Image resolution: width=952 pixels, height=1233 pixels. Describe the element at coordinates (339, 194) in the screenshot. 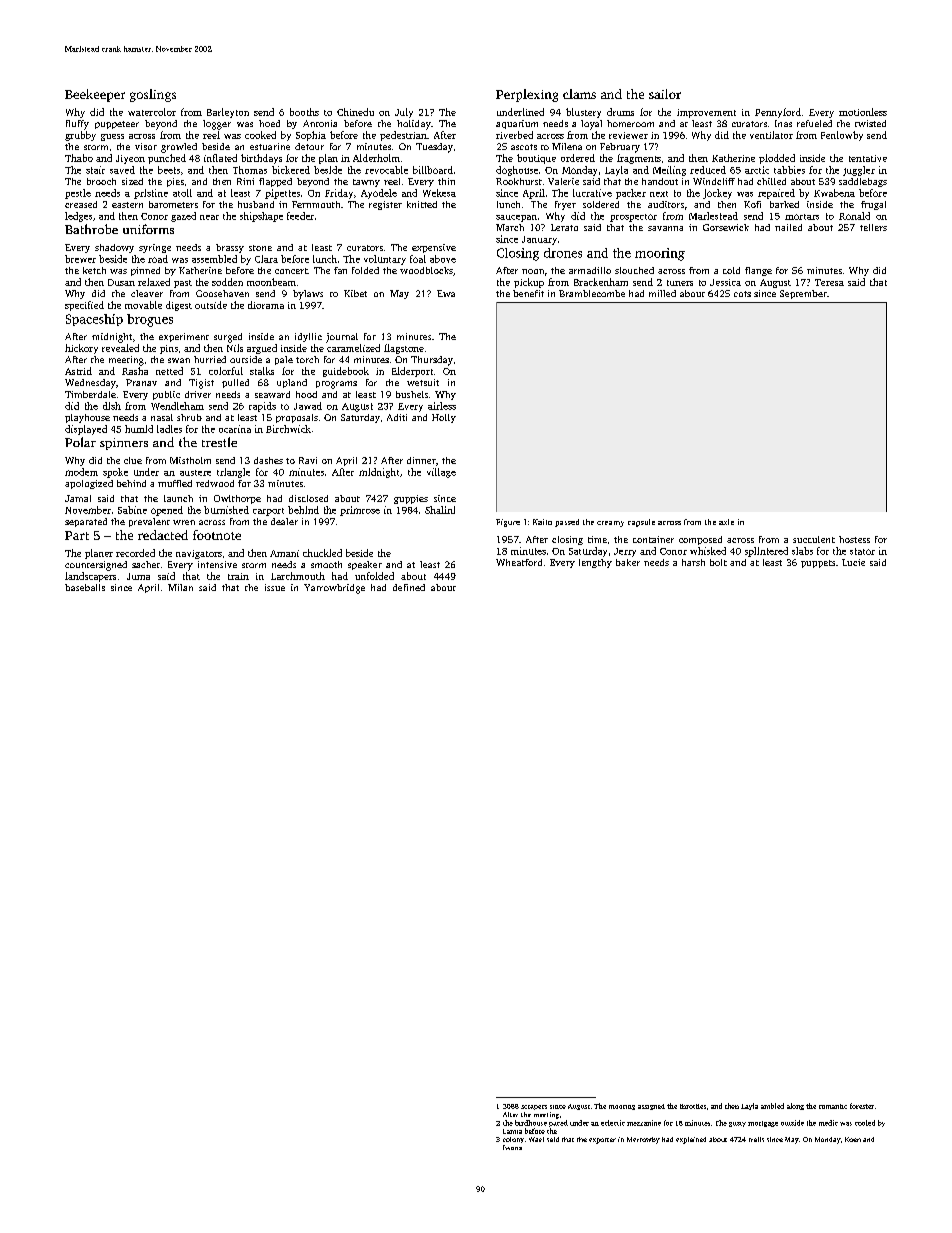

I see `Friday` at that location.
